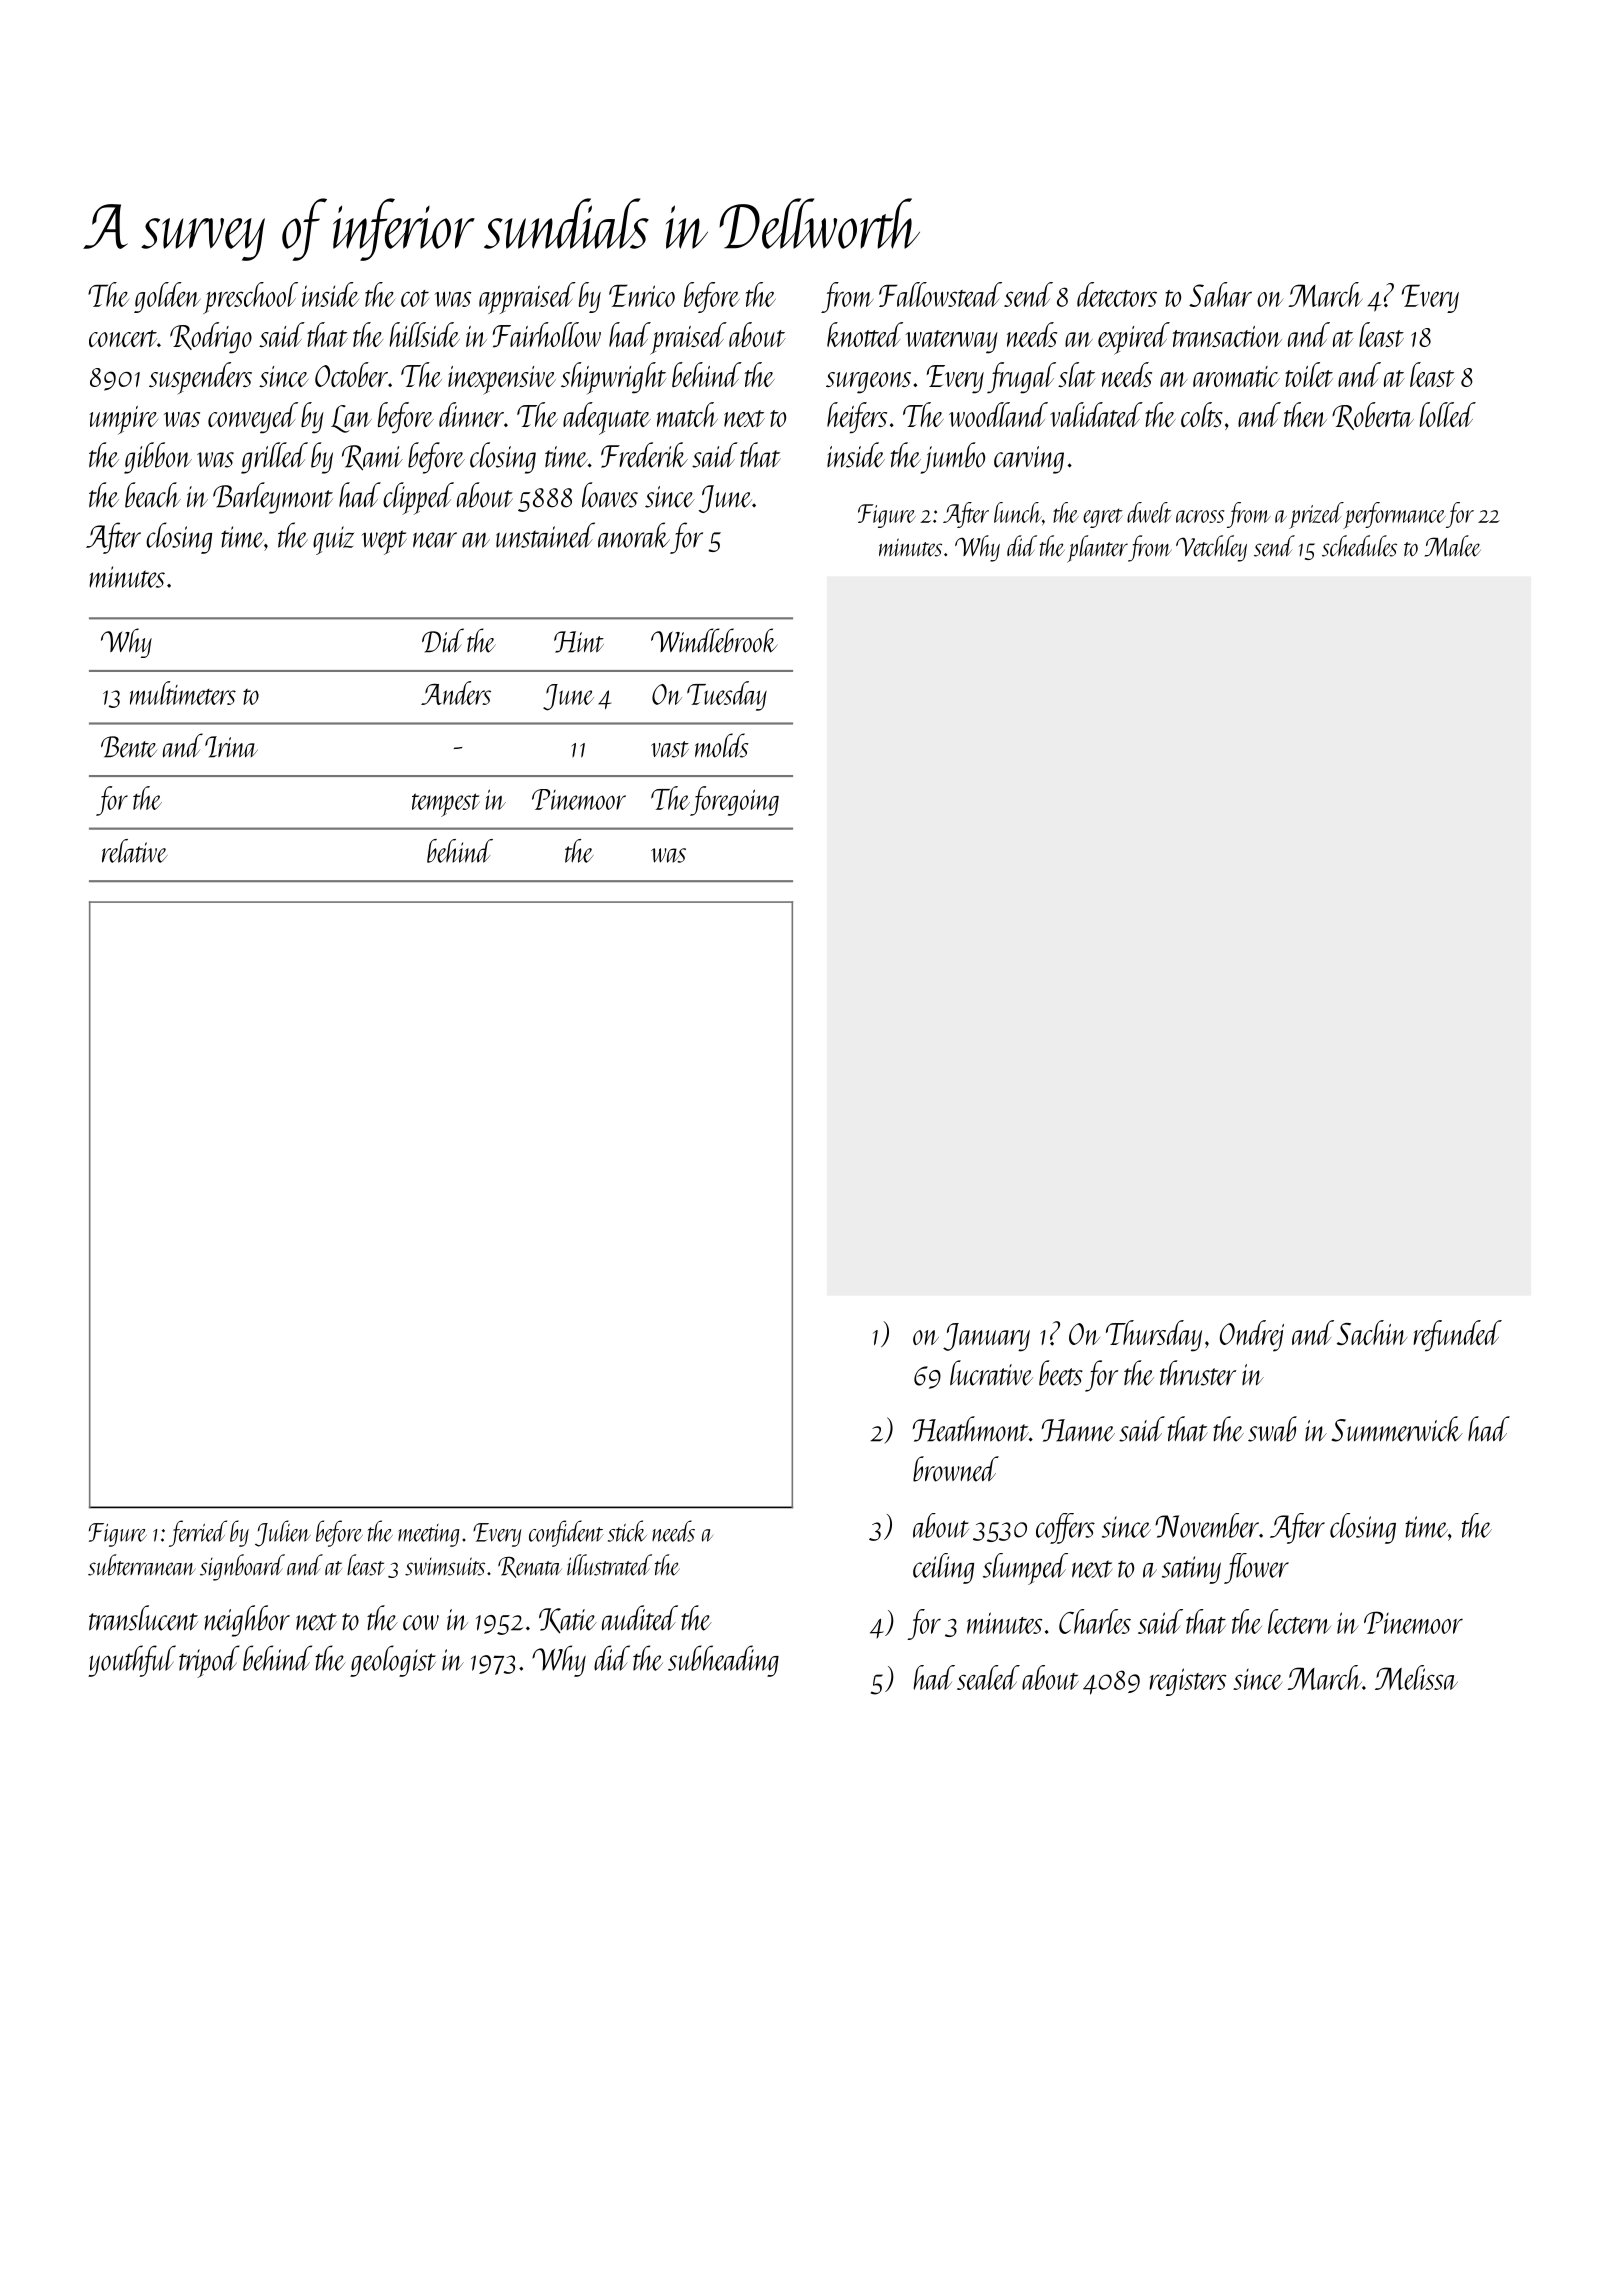  I want to click on Malee, so click(1453, 546).
